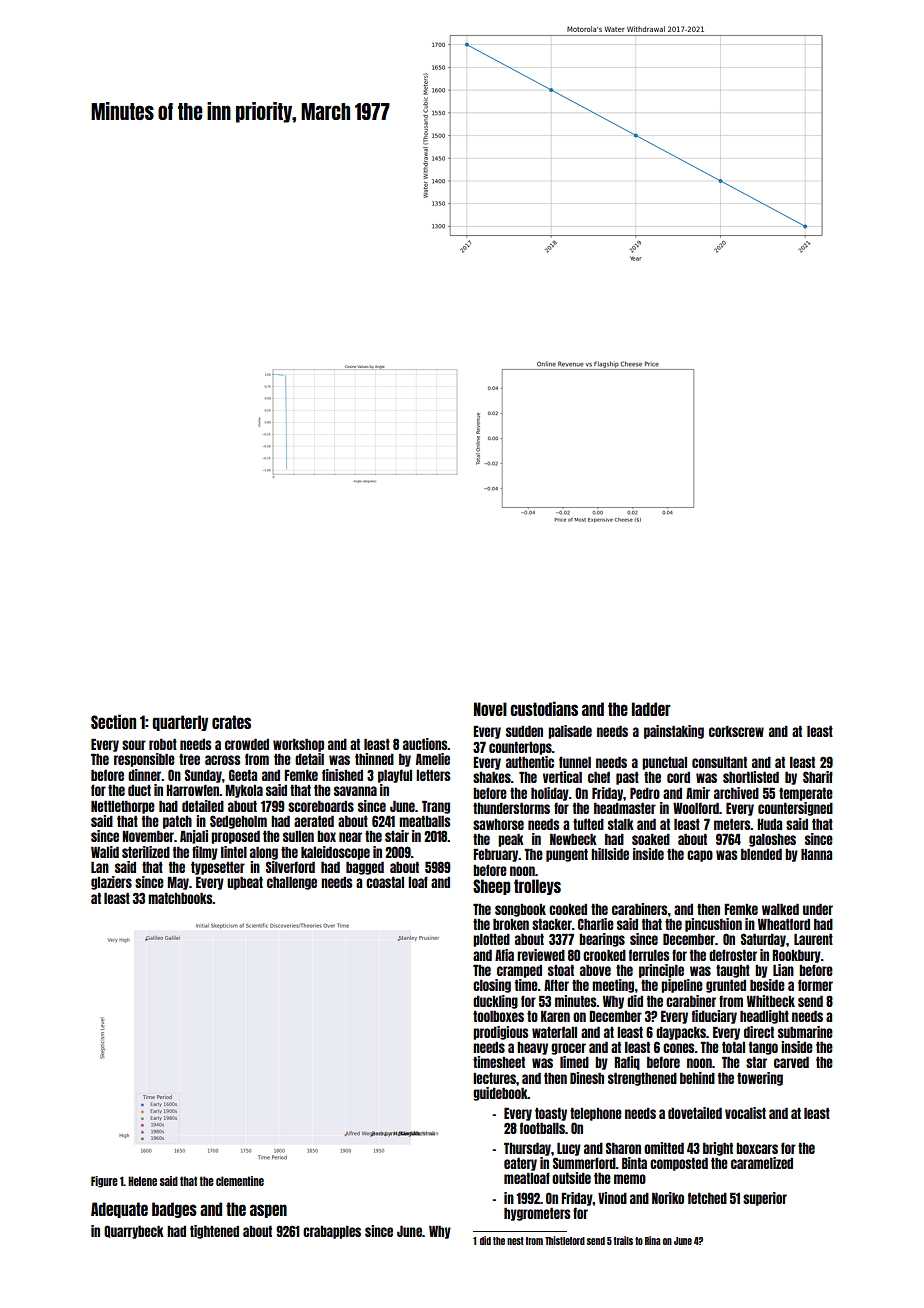 This page has height=1308, width=924. I want to click on upbeat, so click(245, 883).
